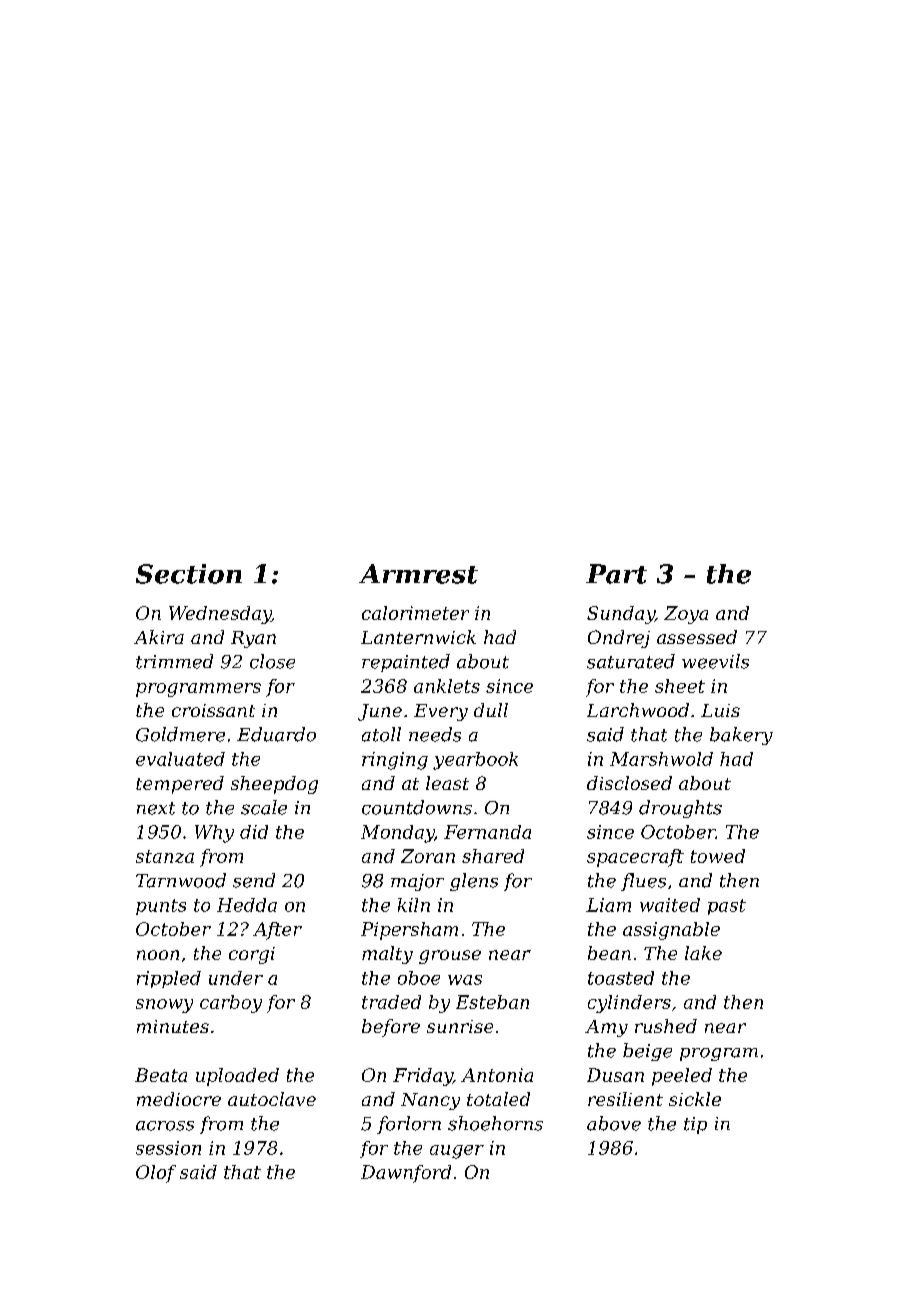 The height and width of the screenshot is (1316, 908). Describe the element at coordinates (715, 661) in the screenshot. I see `weevils` at that location.
